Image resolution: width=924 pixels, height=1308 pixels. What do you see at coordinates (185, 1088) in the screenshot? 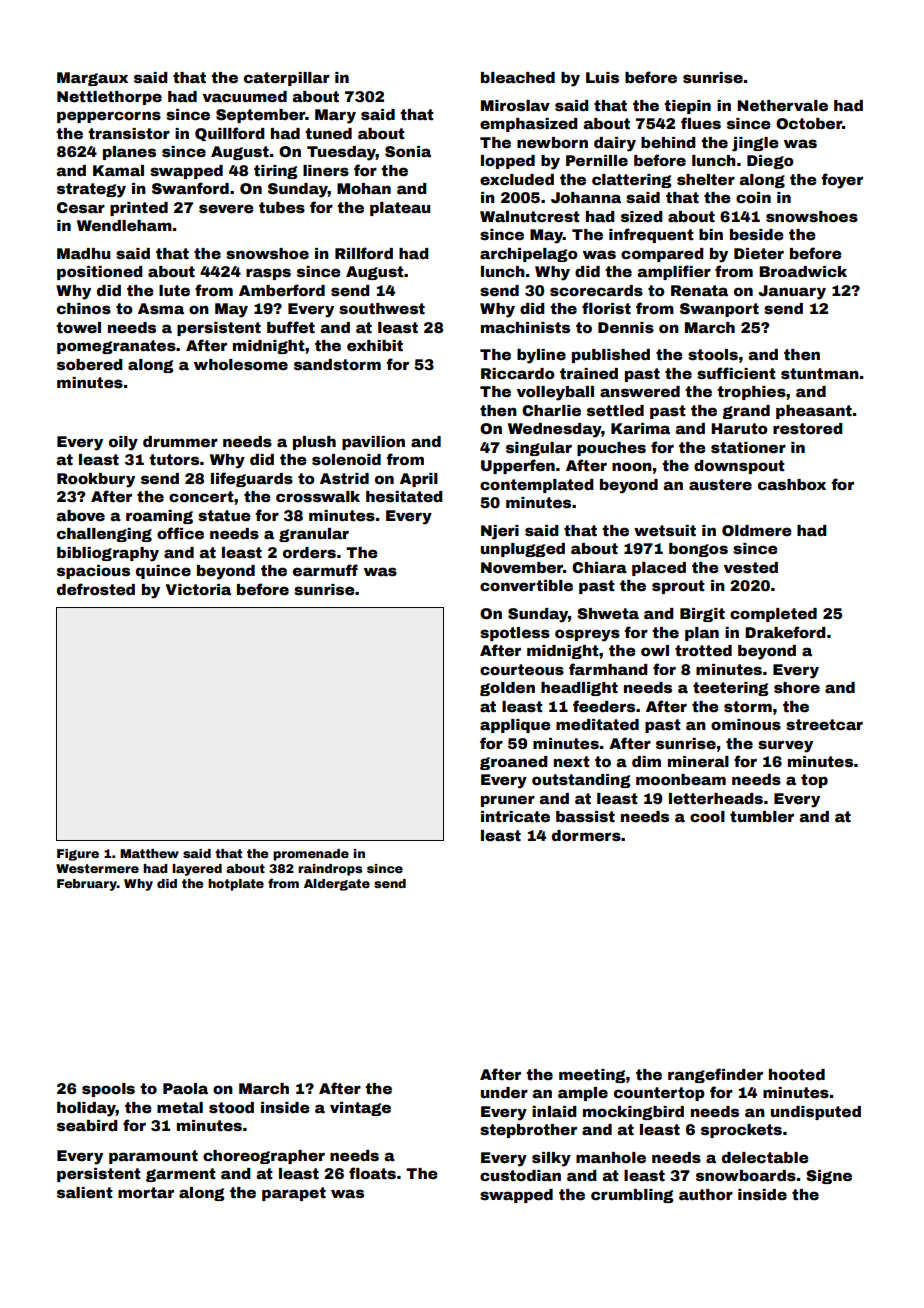
I see `Paola` at bounding box center [185, 1088].
